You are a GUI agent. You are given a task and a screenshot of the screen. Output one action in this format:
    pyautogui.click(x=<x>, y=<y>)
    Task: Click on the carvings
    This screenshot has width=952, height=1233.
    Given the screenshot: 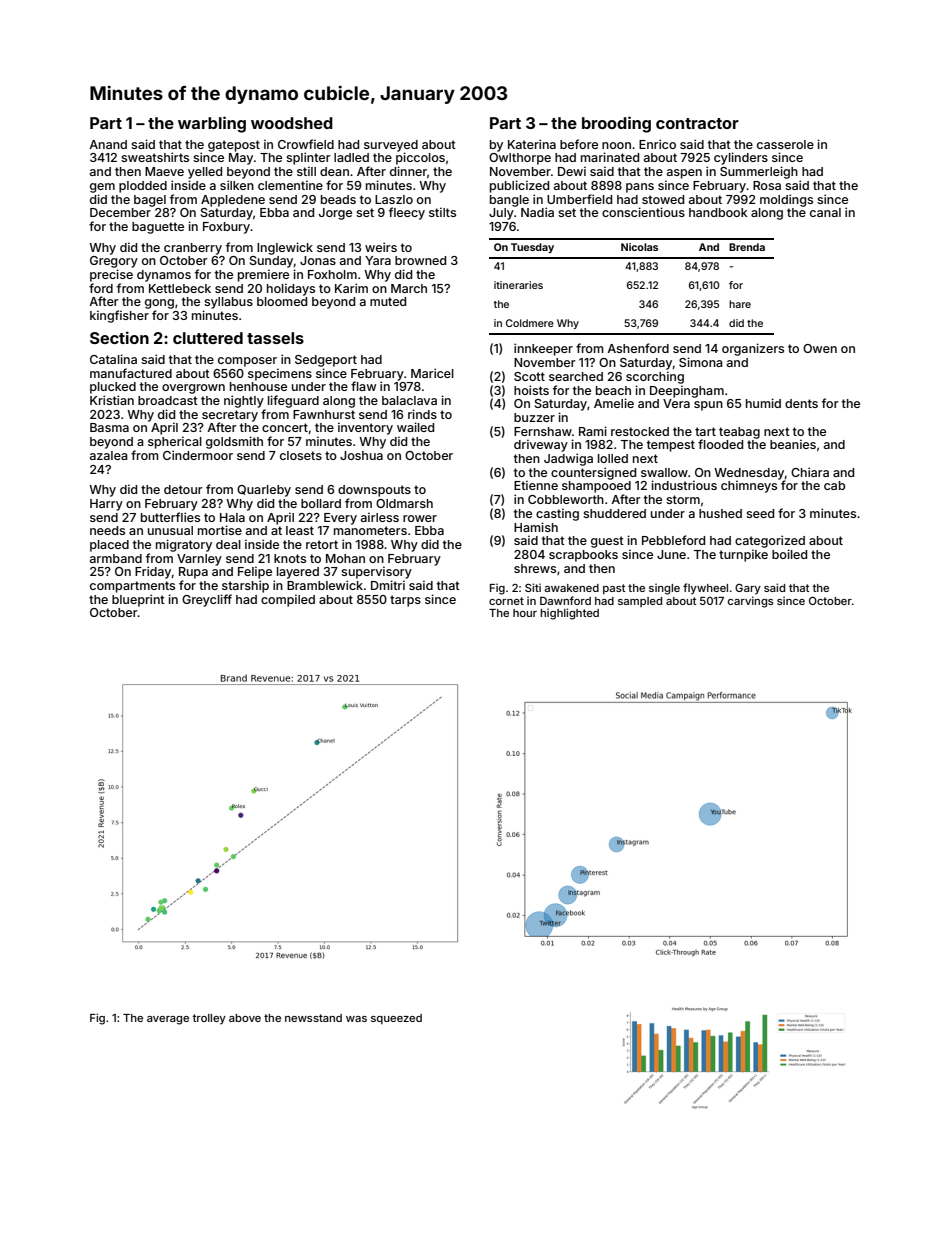 What is the action you would take?
    pyautogui.click(x=750, y=602)
